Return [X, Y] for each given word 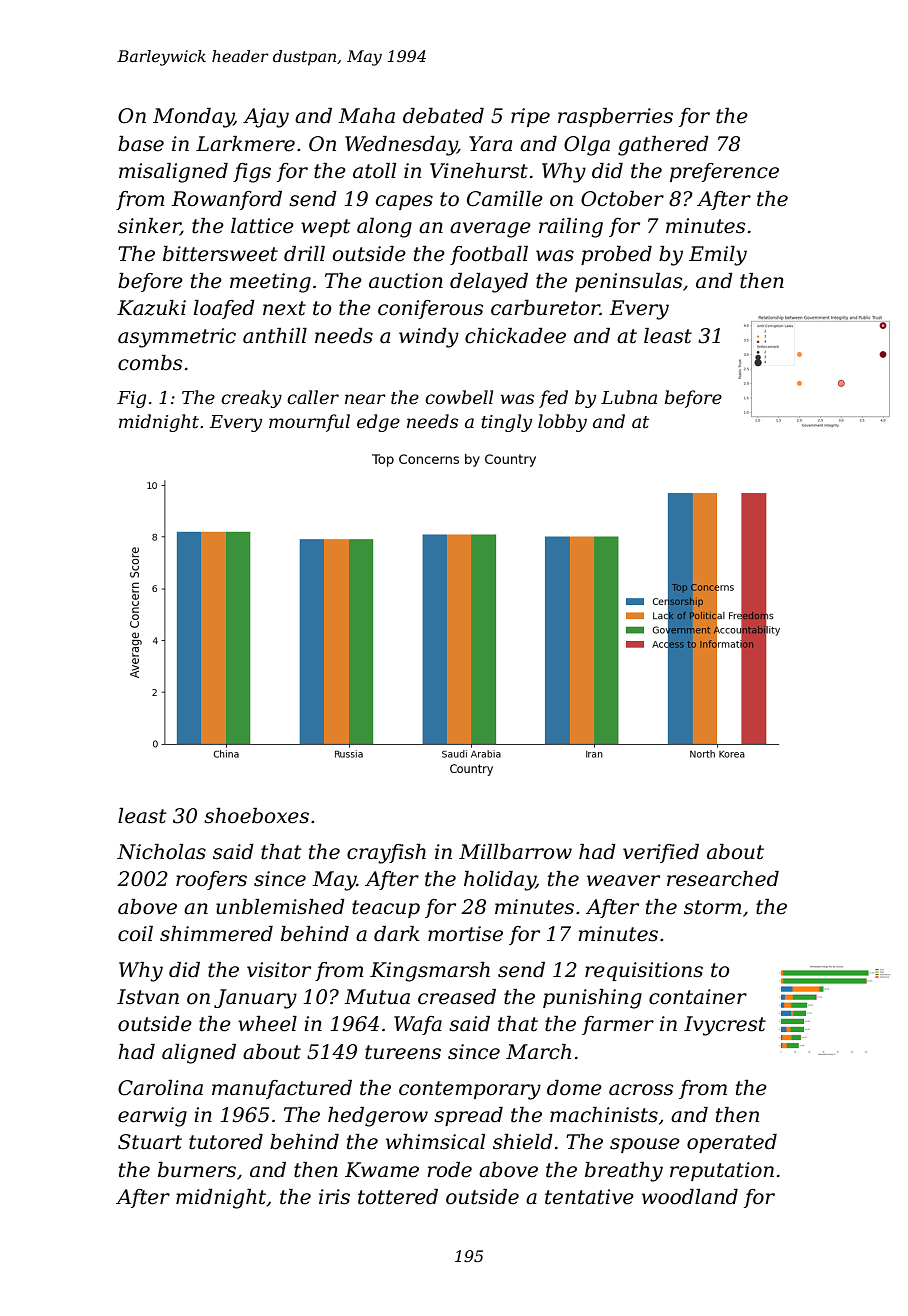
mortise [465, 934]
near [365, 399]
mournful [309, 423]
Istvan [148, 997]
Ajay [266, 118]
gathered [663, 146]
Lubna [629, 397]
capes [404, 202]
